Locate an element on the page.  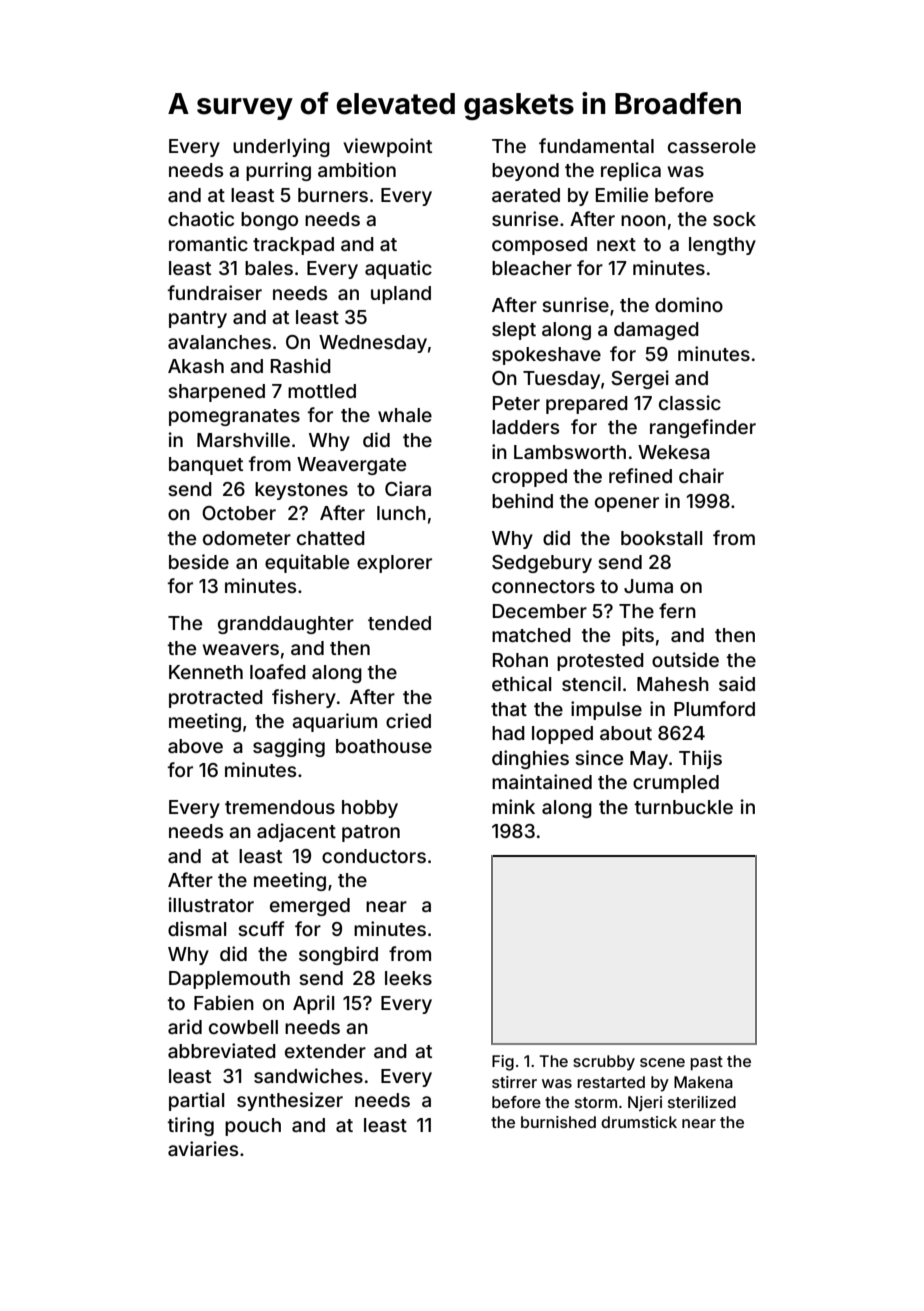
mink is located at coordinates (513, 806).
